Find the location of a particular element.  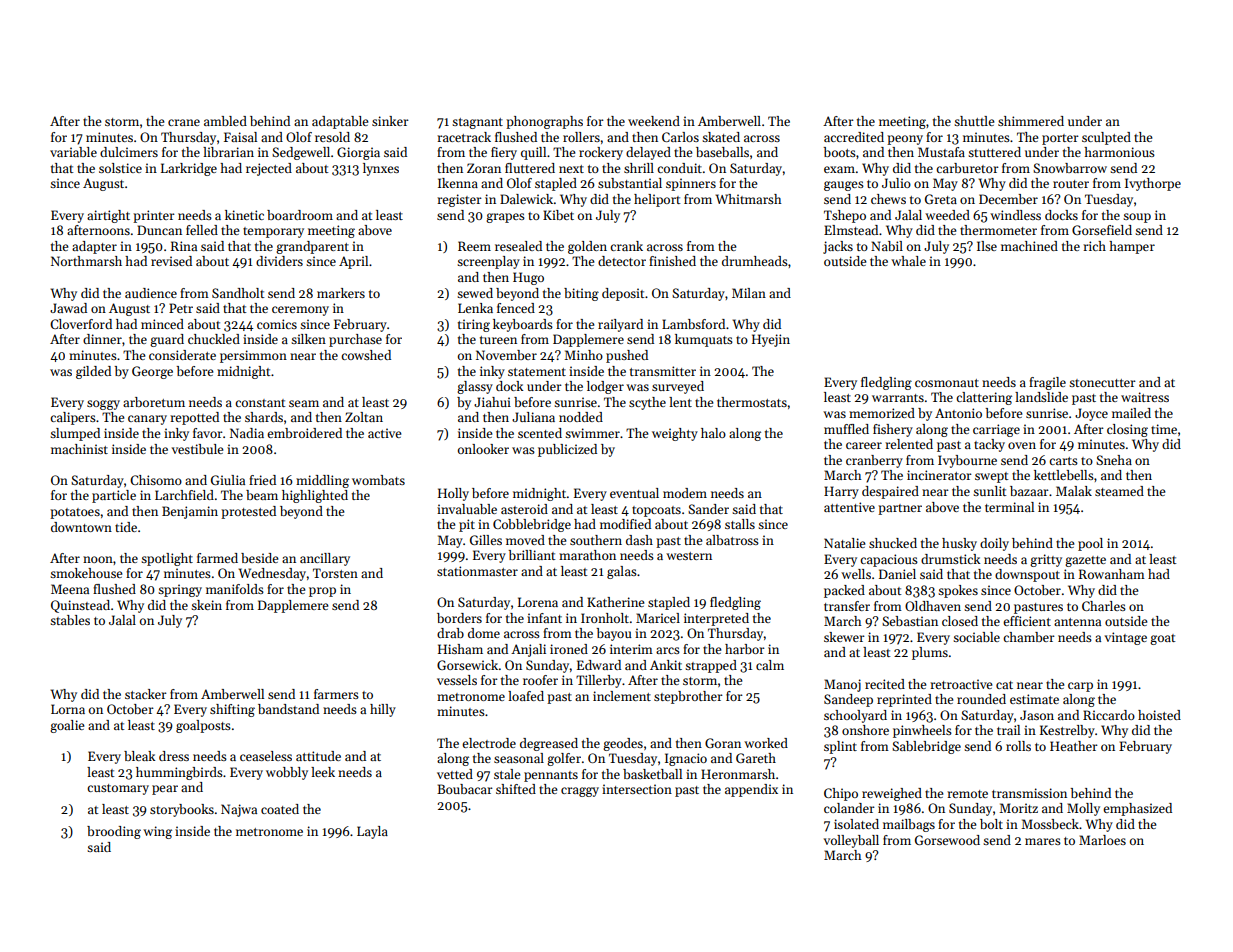

Katherine is located at coordinates (615, 602).
